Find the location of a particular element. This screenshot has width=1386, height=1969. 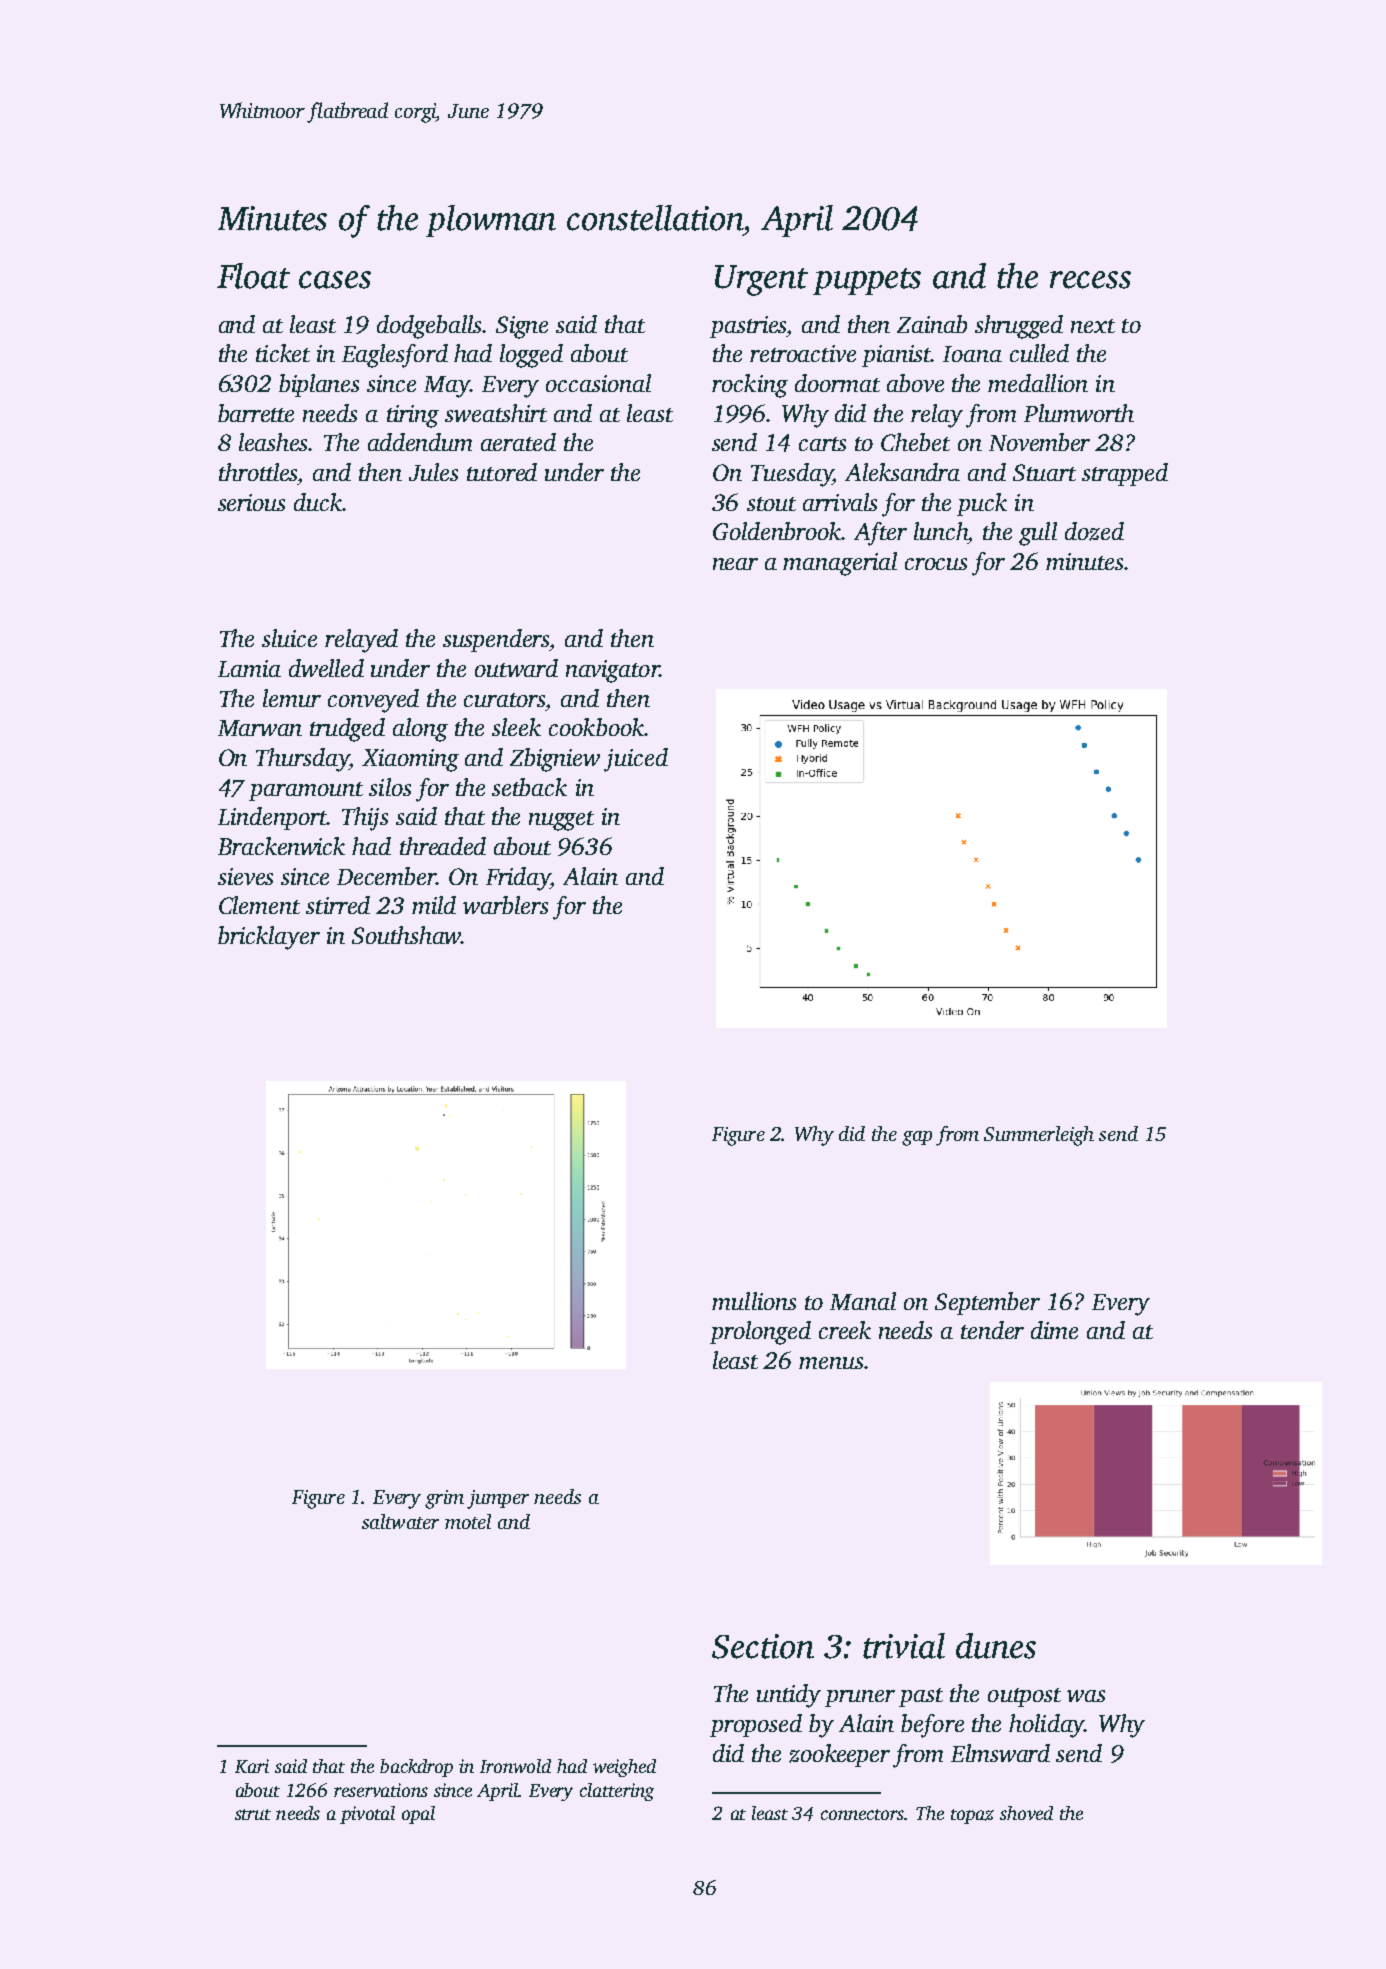

gap is located at coordinates (917, 1138).
